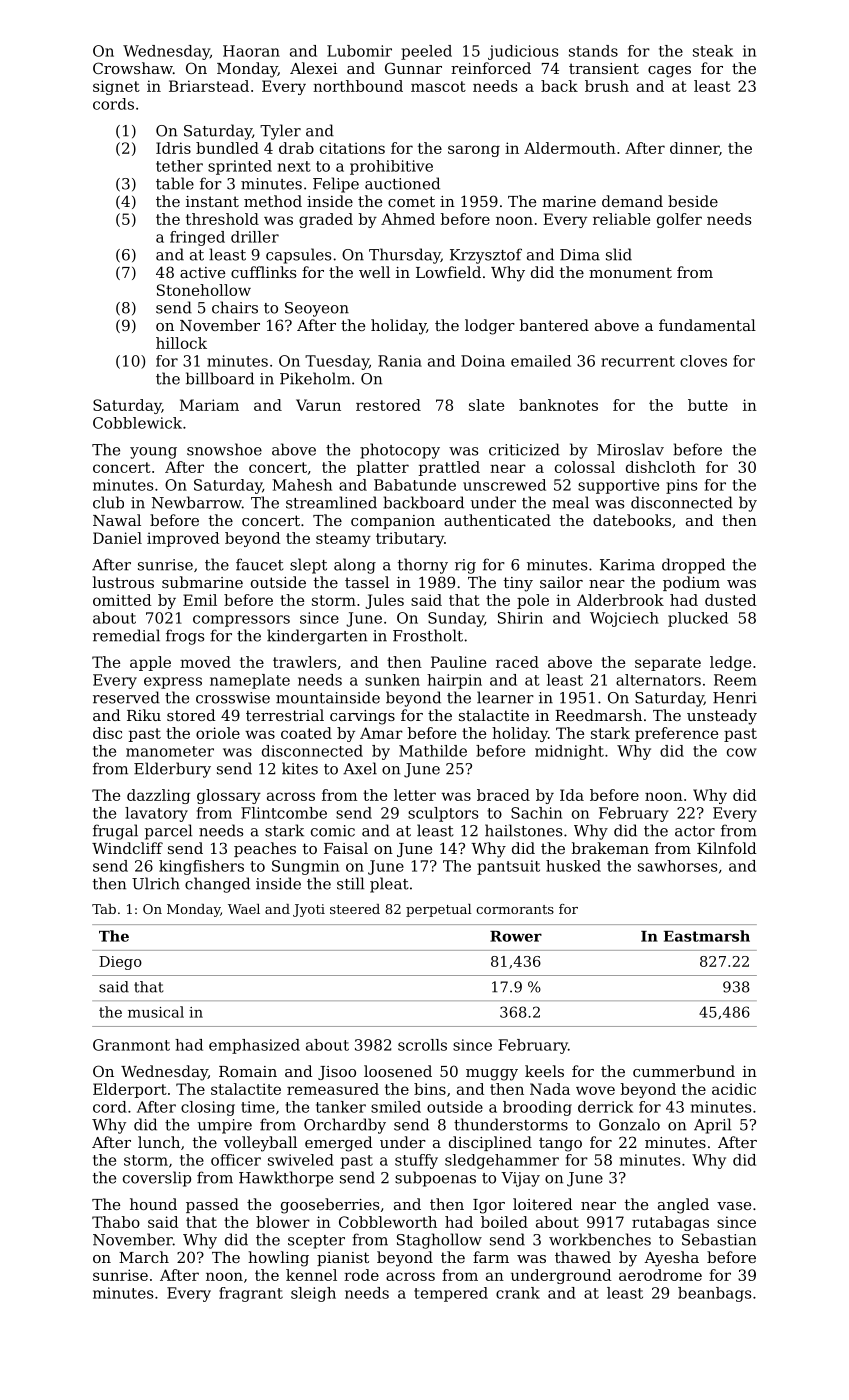  I want to click on fragrant, so click(251, 1294).
